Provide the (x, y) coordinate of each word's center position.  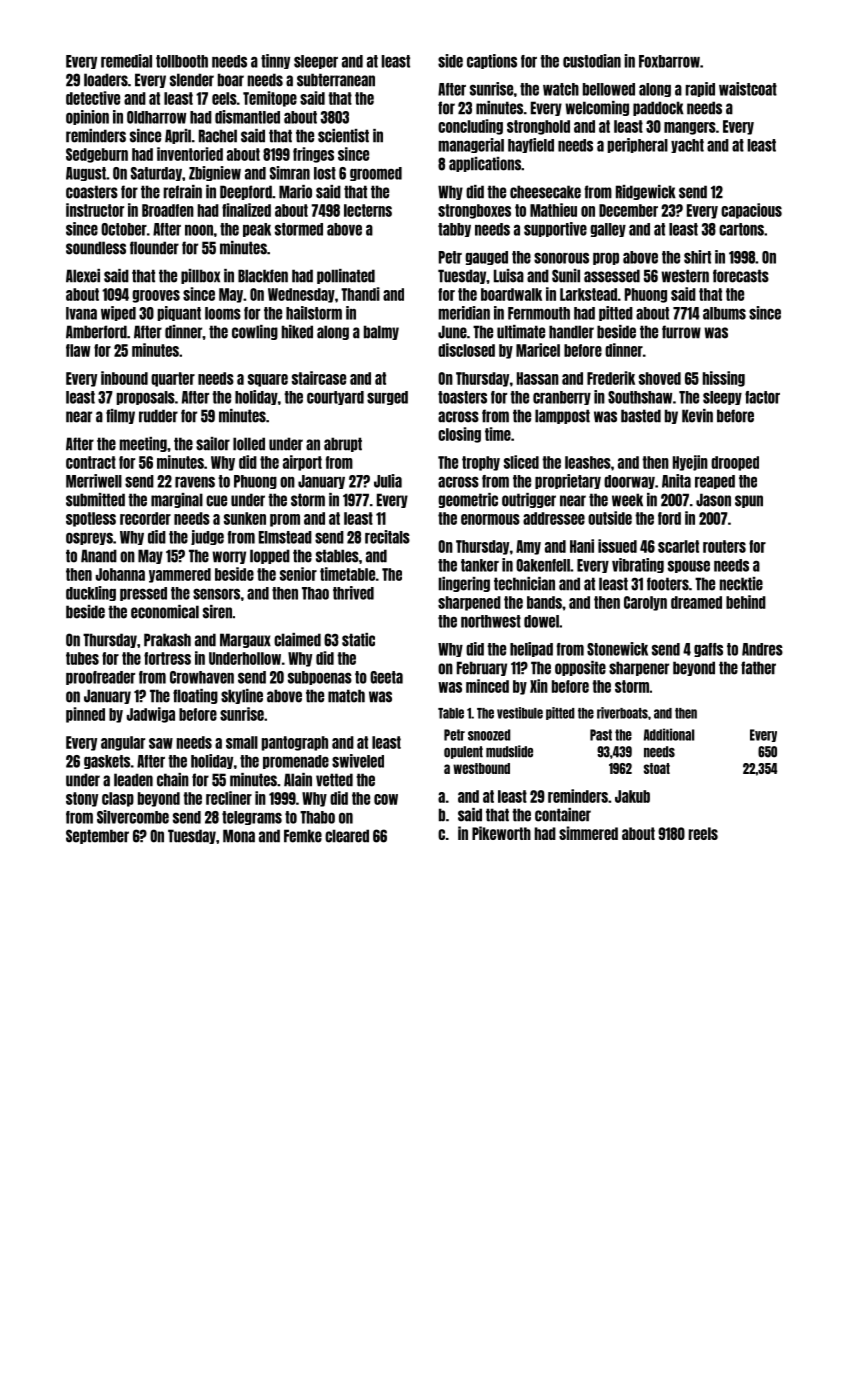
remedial (126, 61)
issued (617, 546)
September (97, 836)
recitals (387, 537)
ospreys (89, 538)
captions (492, 61)
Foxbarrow (669, 61)
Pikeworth (501, 833)
